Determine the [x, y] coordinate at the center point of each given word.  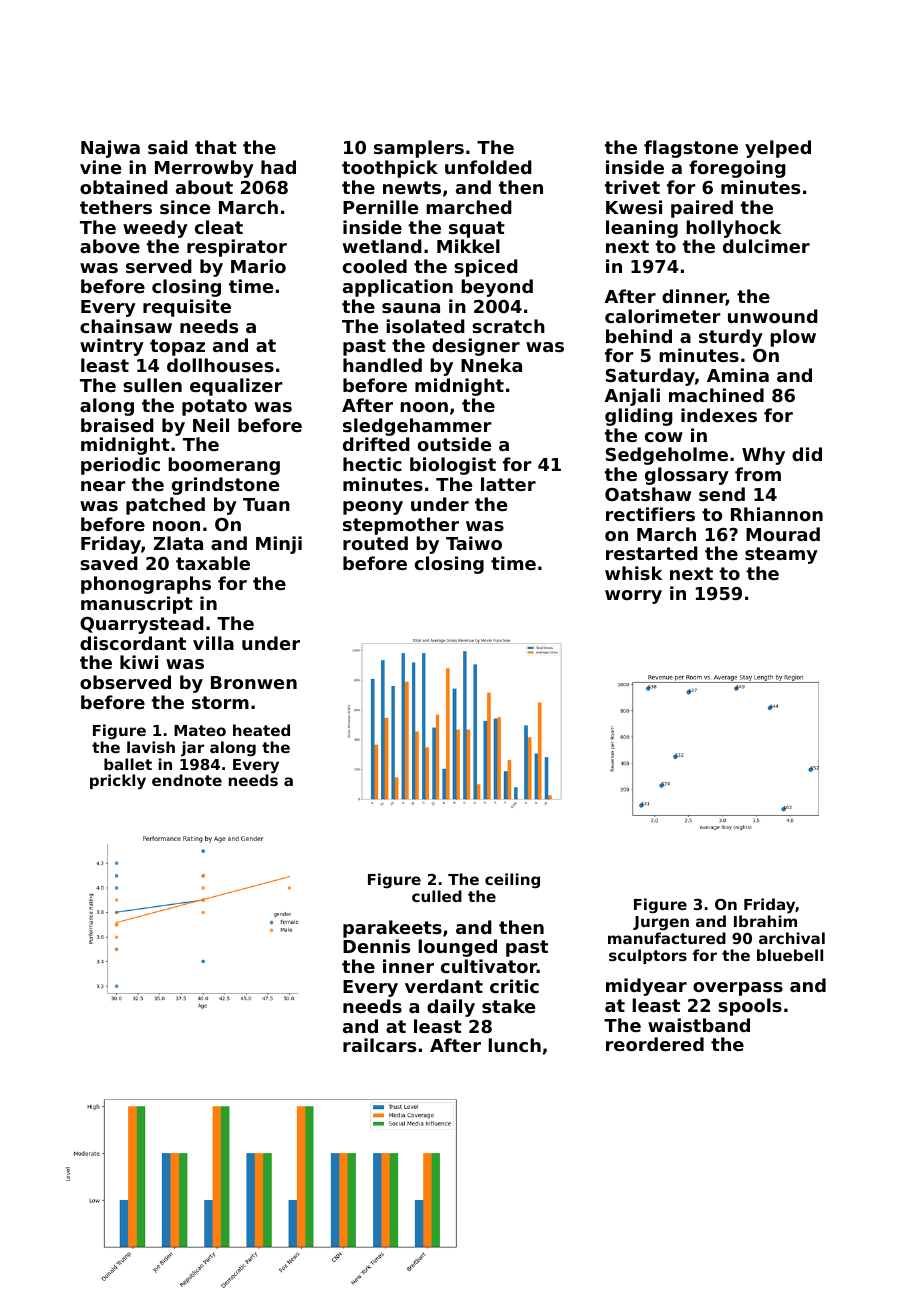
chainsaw [126, 326]
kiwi [139, 662]
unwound [773, 316]
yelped [778, 149]
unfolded [488, 167]
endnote [187, 780]
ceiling [512, 880]
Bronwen [254, 682]
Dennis [376, 946]
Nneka [491, 365]
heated [261, 730]
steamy [781, 555]
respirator [237, 248]
